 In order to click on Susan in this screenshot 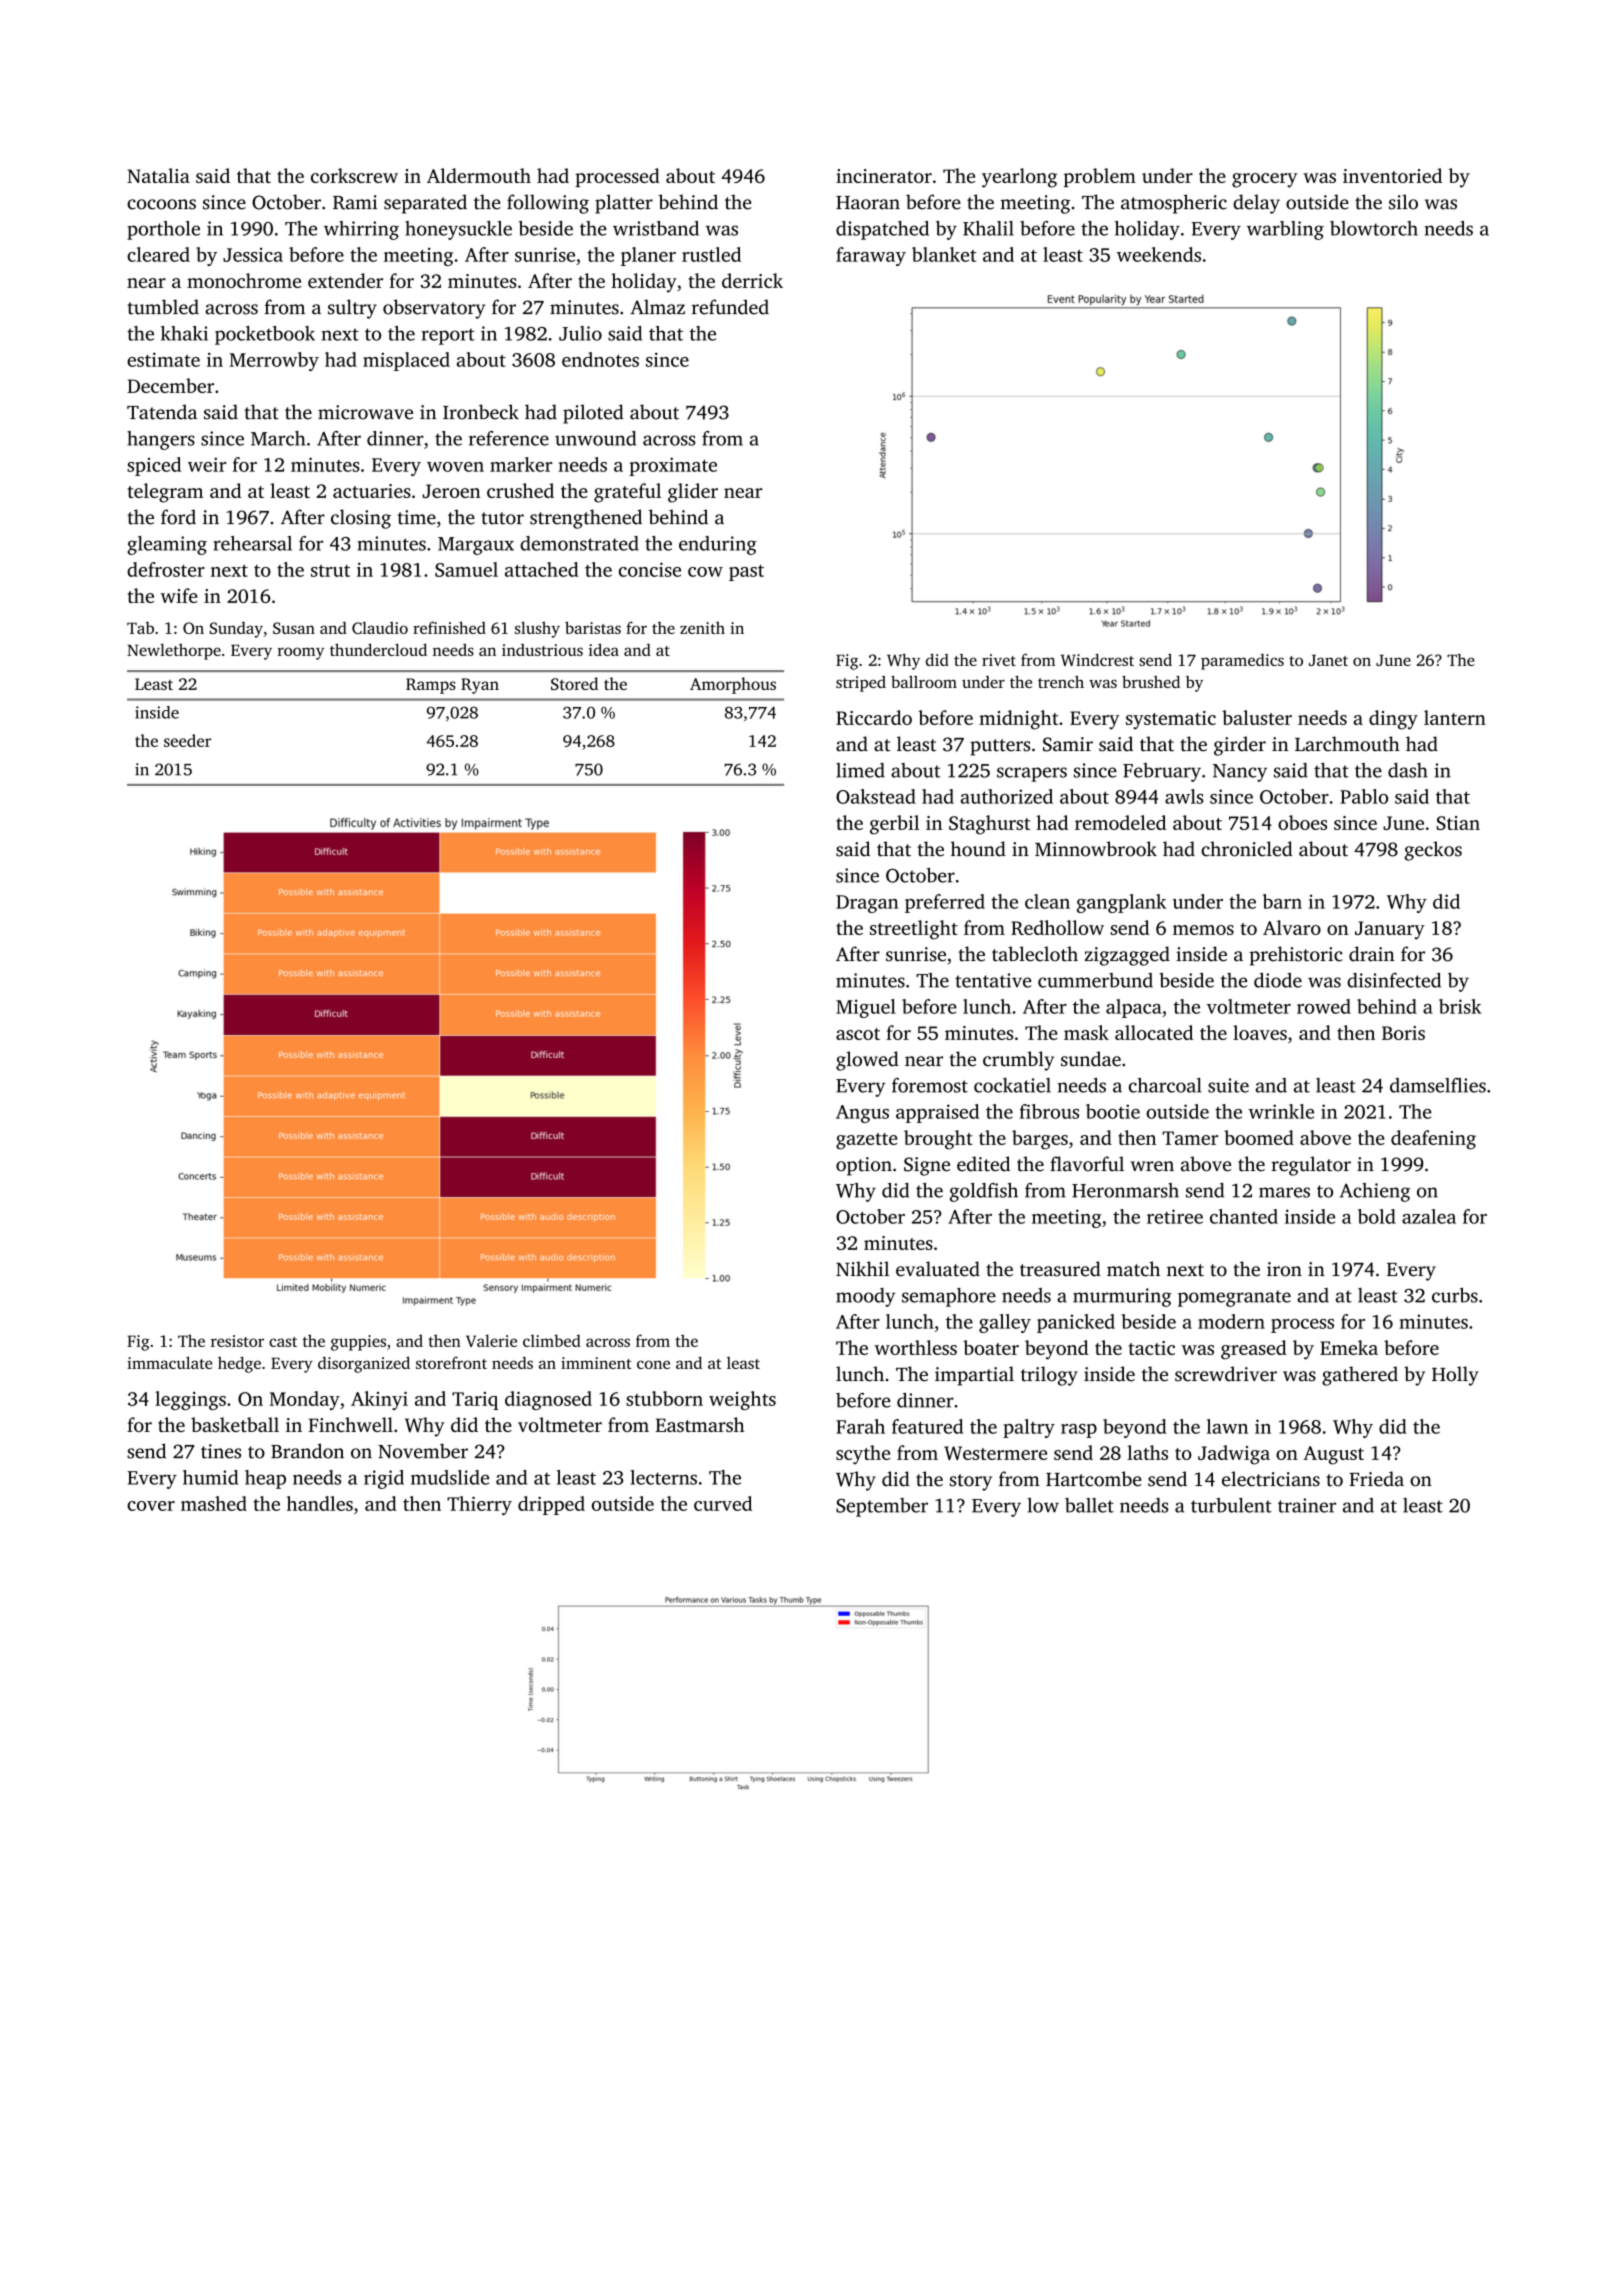, I will do `click(294, 628)`.
